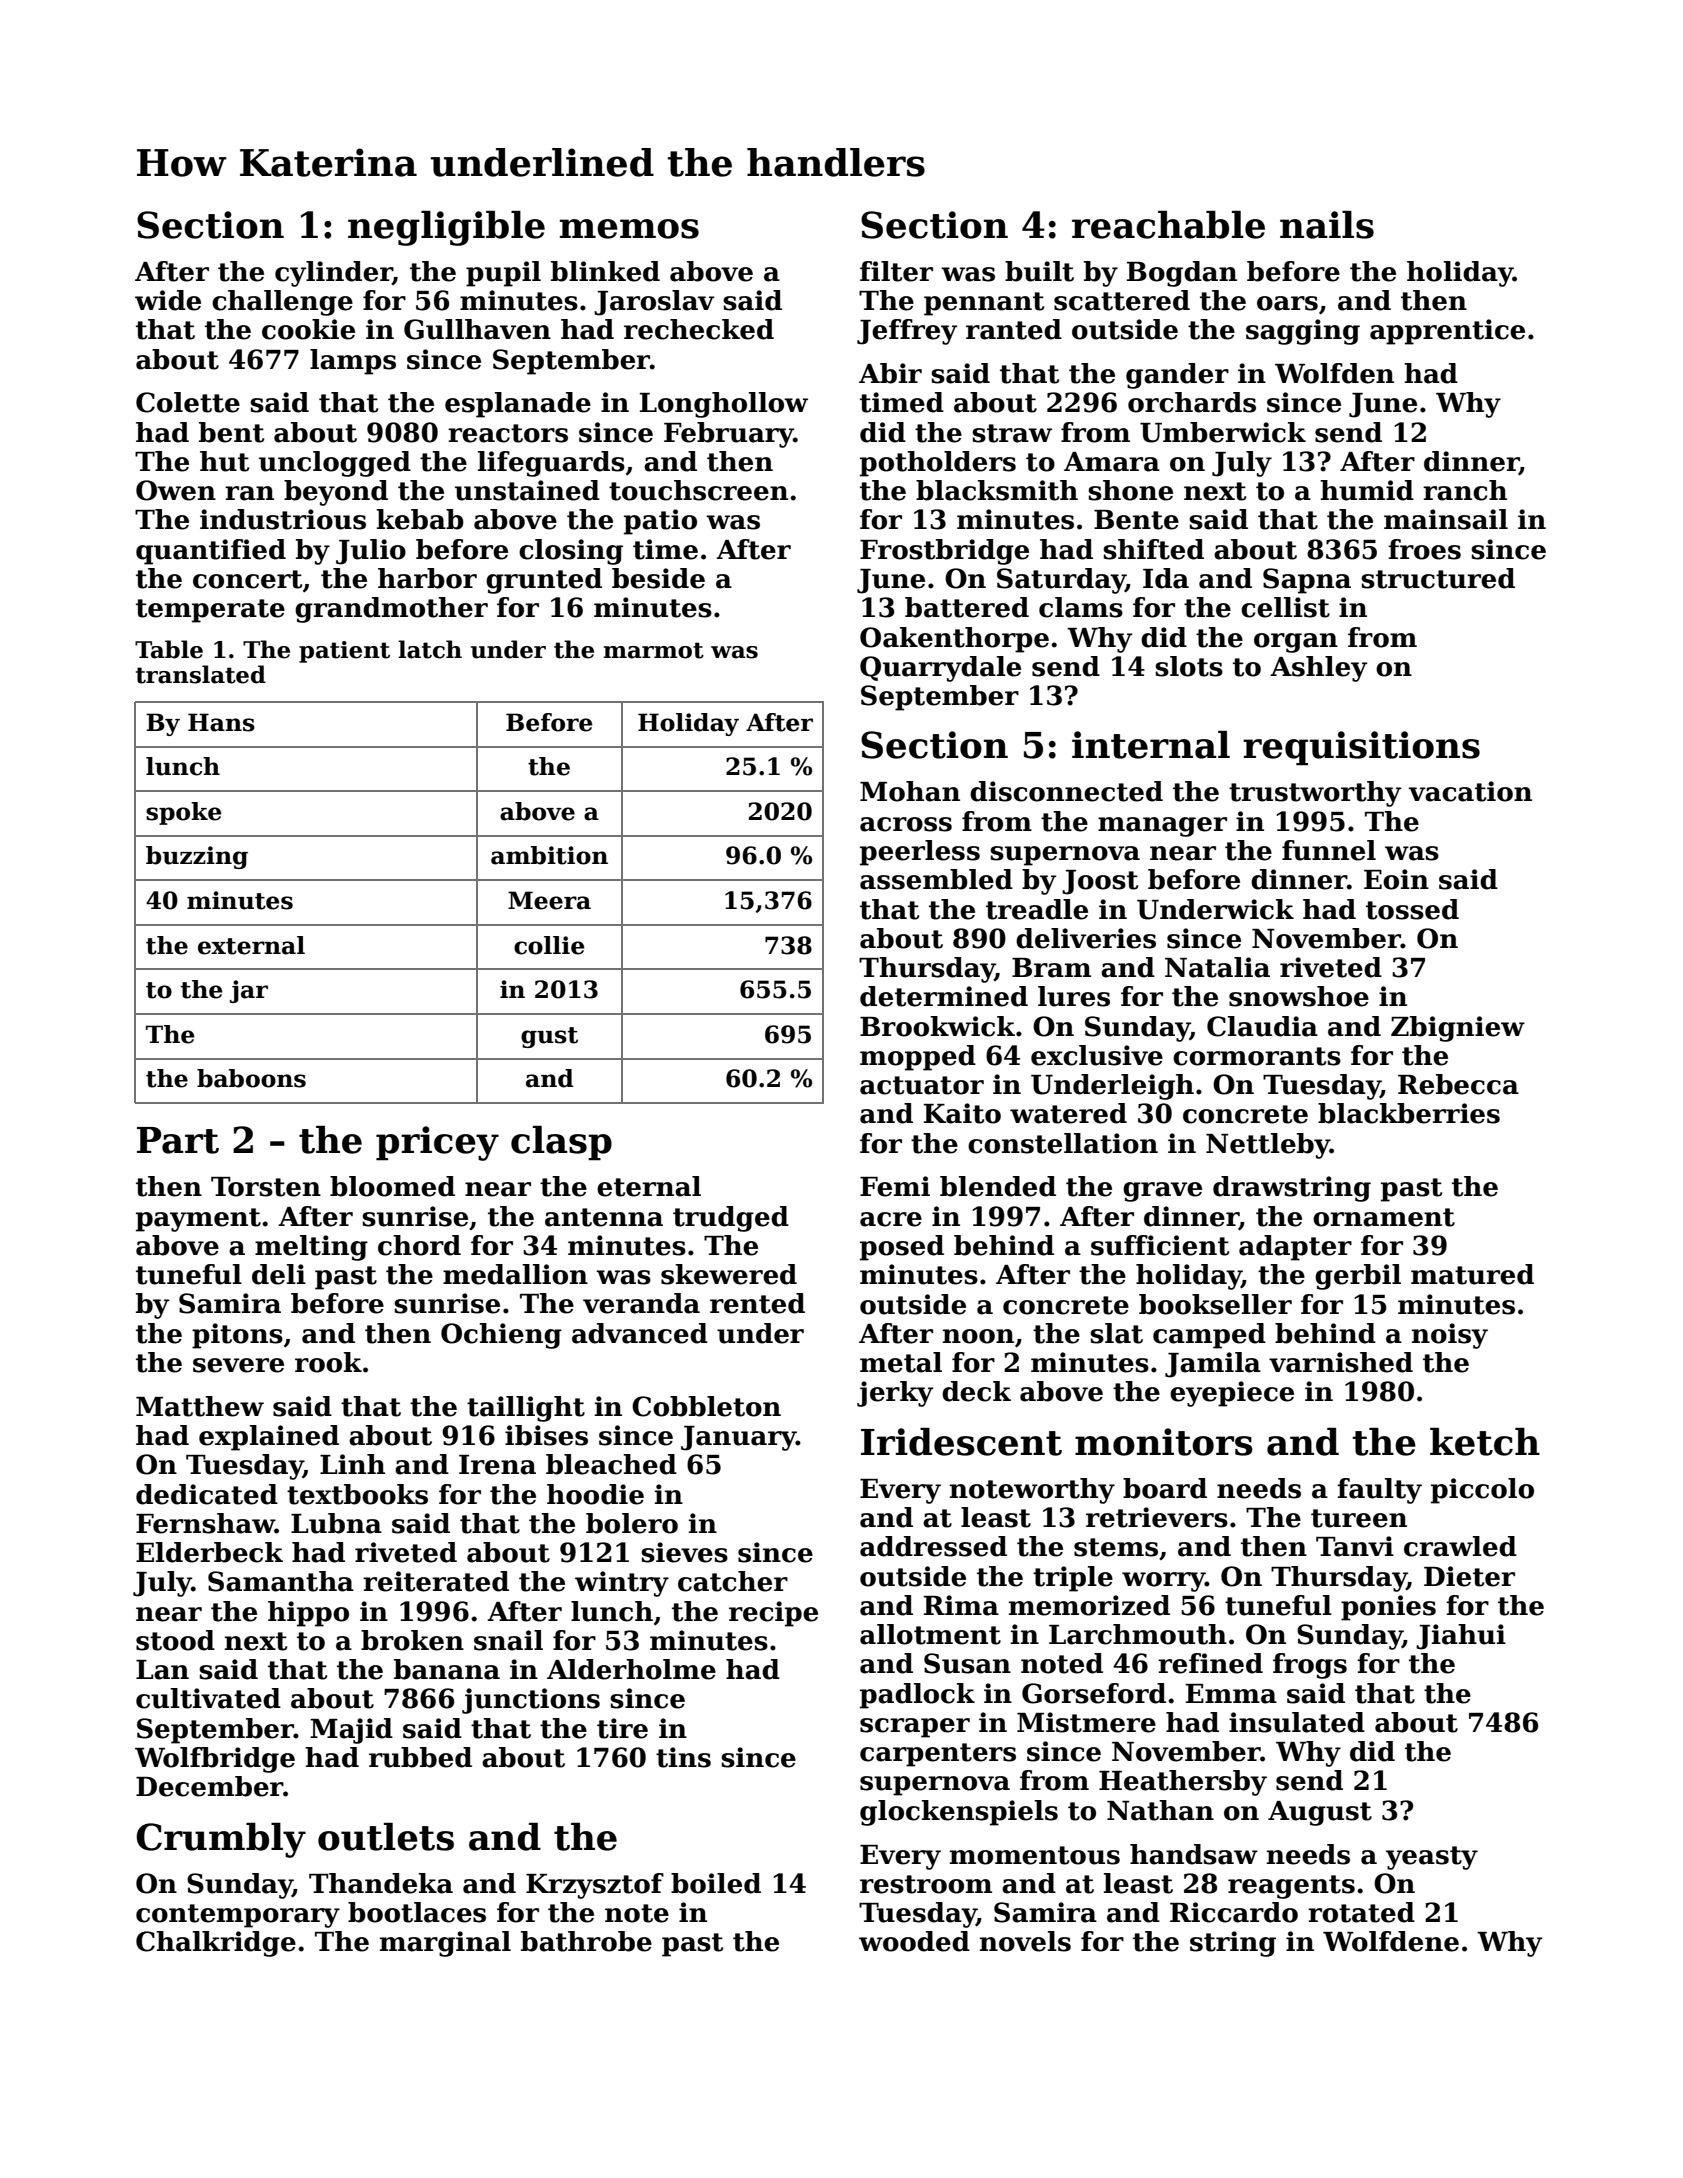 This page has height=2178, width=1683. What do you see at coordinates (1025, 1941) in the page?
I see `novels` at bounding box center [1025, 1941].
